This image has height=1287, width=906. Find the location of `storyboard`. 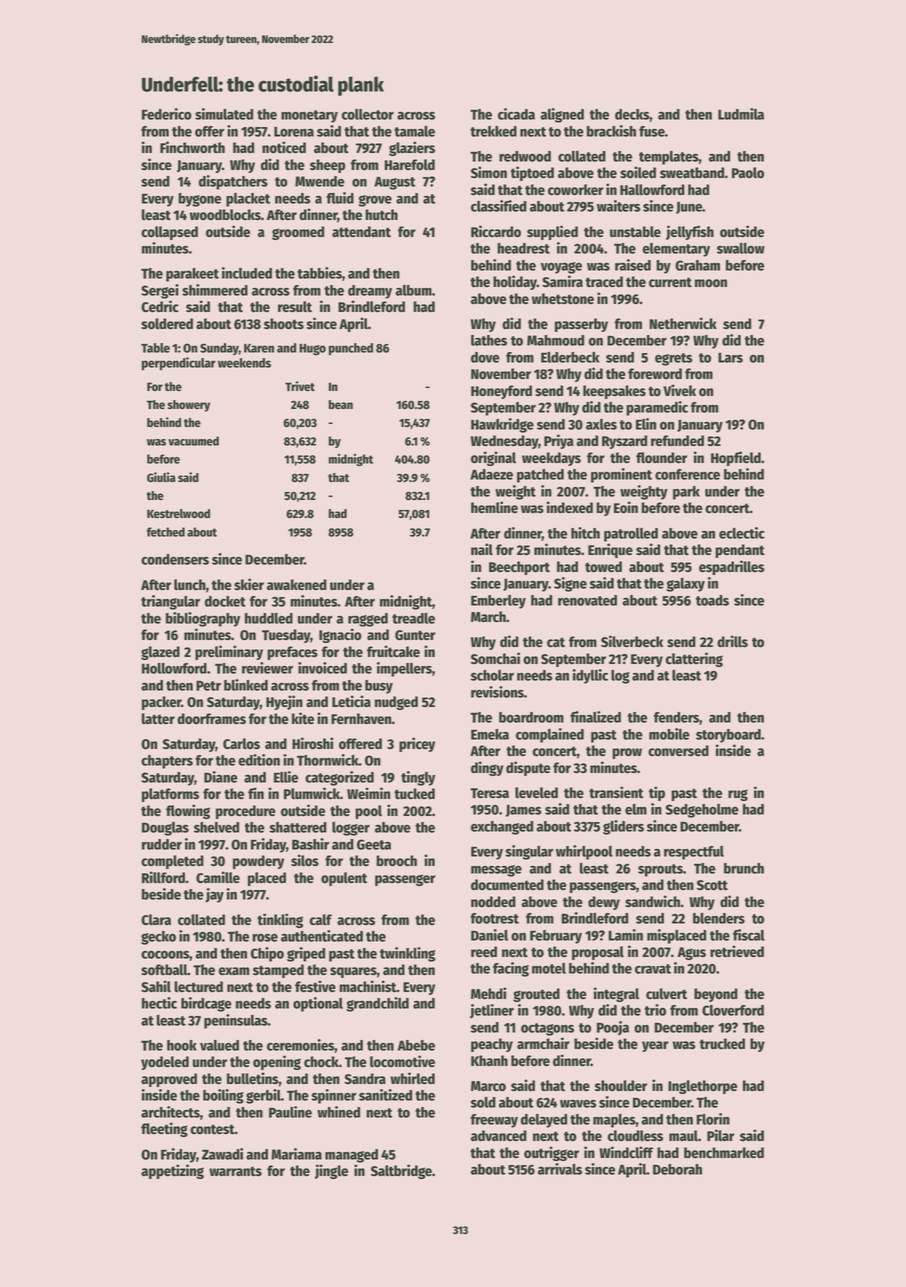

storyboard is located at coordinates (728, 736).
